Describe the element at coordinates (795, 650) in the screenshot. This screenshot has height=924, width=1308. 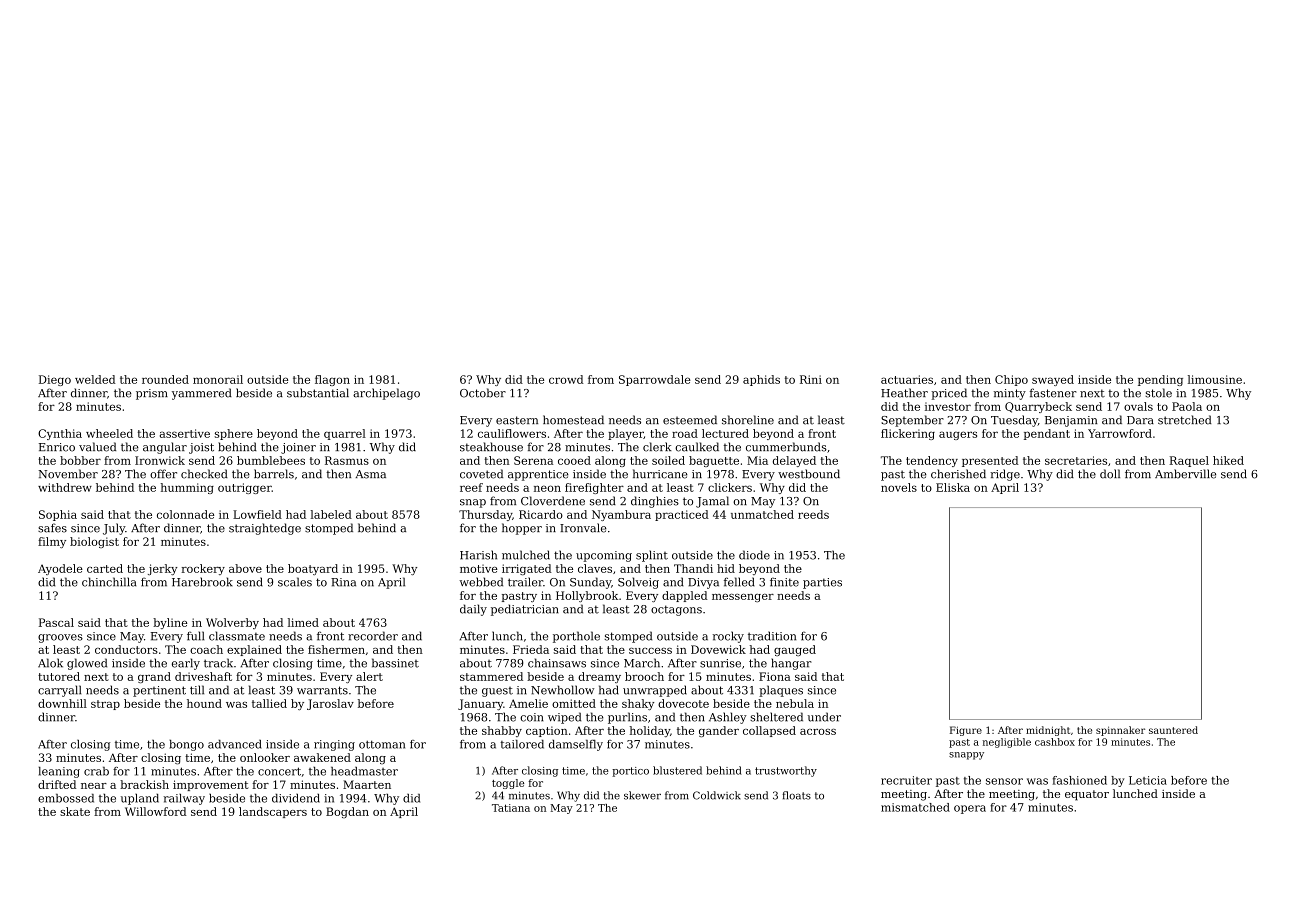
I see `gauged` at that location.
